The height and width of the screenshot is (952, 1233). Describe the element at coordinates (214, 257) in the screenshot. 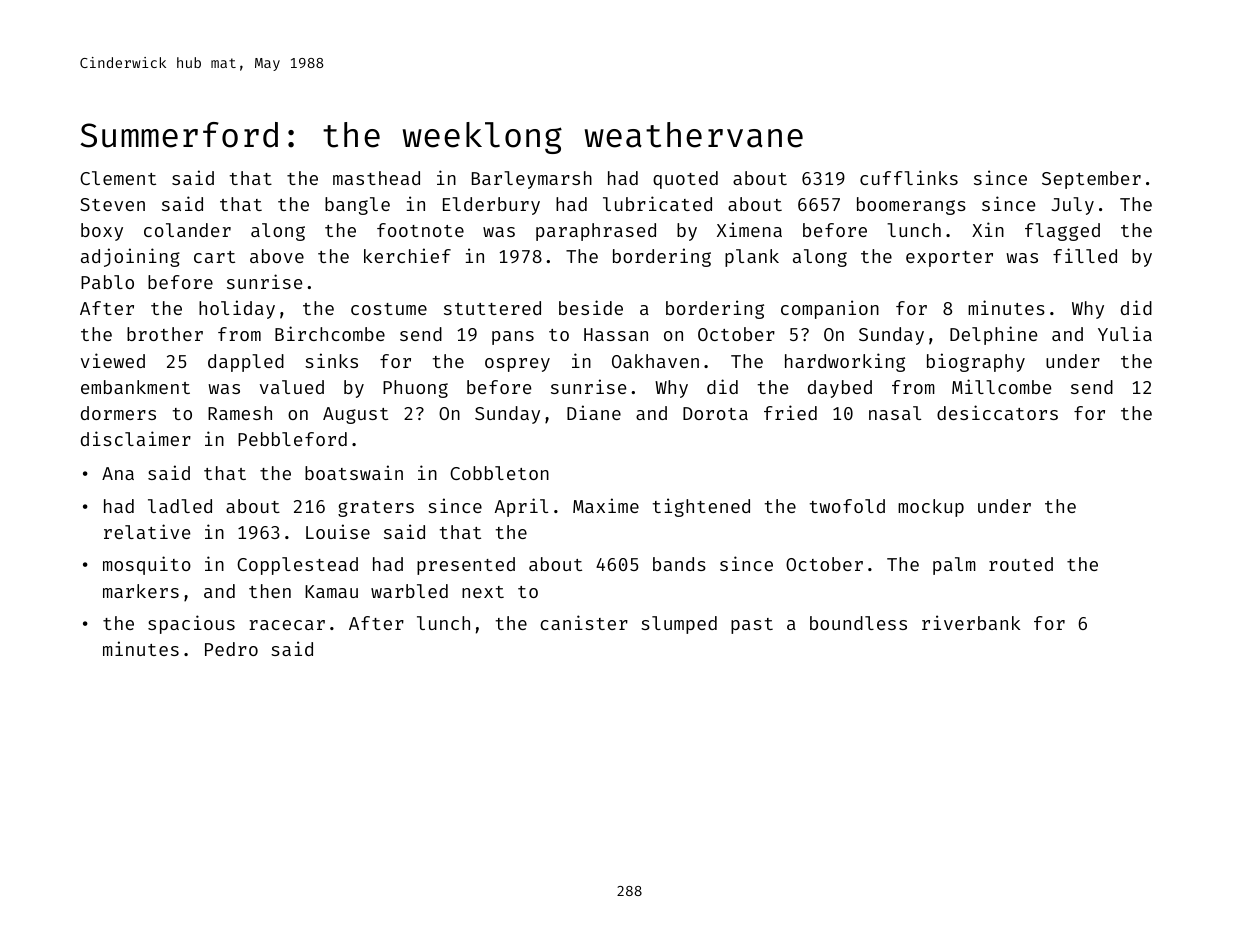

I see `cart` at that location.
